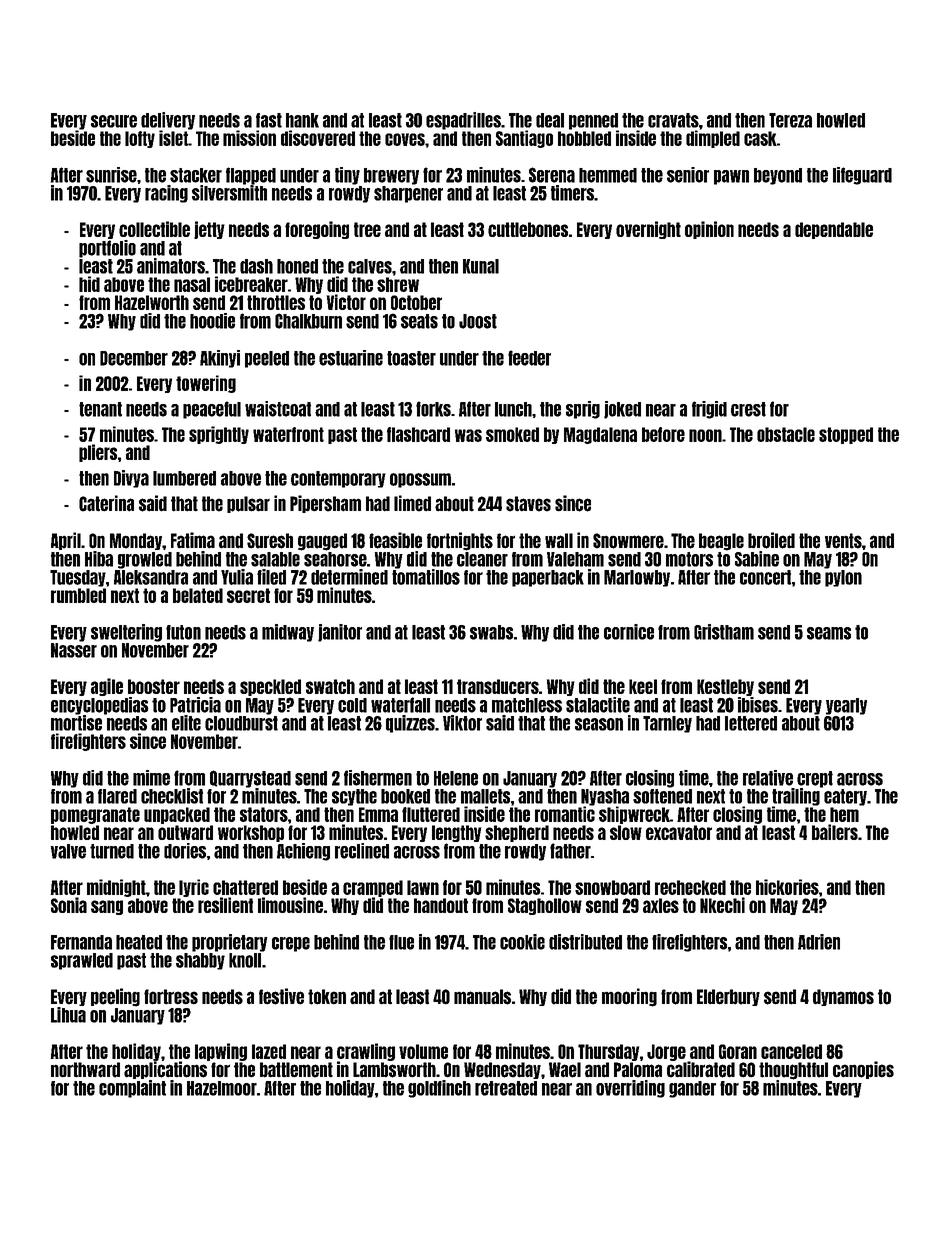 The height and width of the image is (1233, 952). Describe the element at coordinates (89, 284) in the image. I see `hid` at that location.
